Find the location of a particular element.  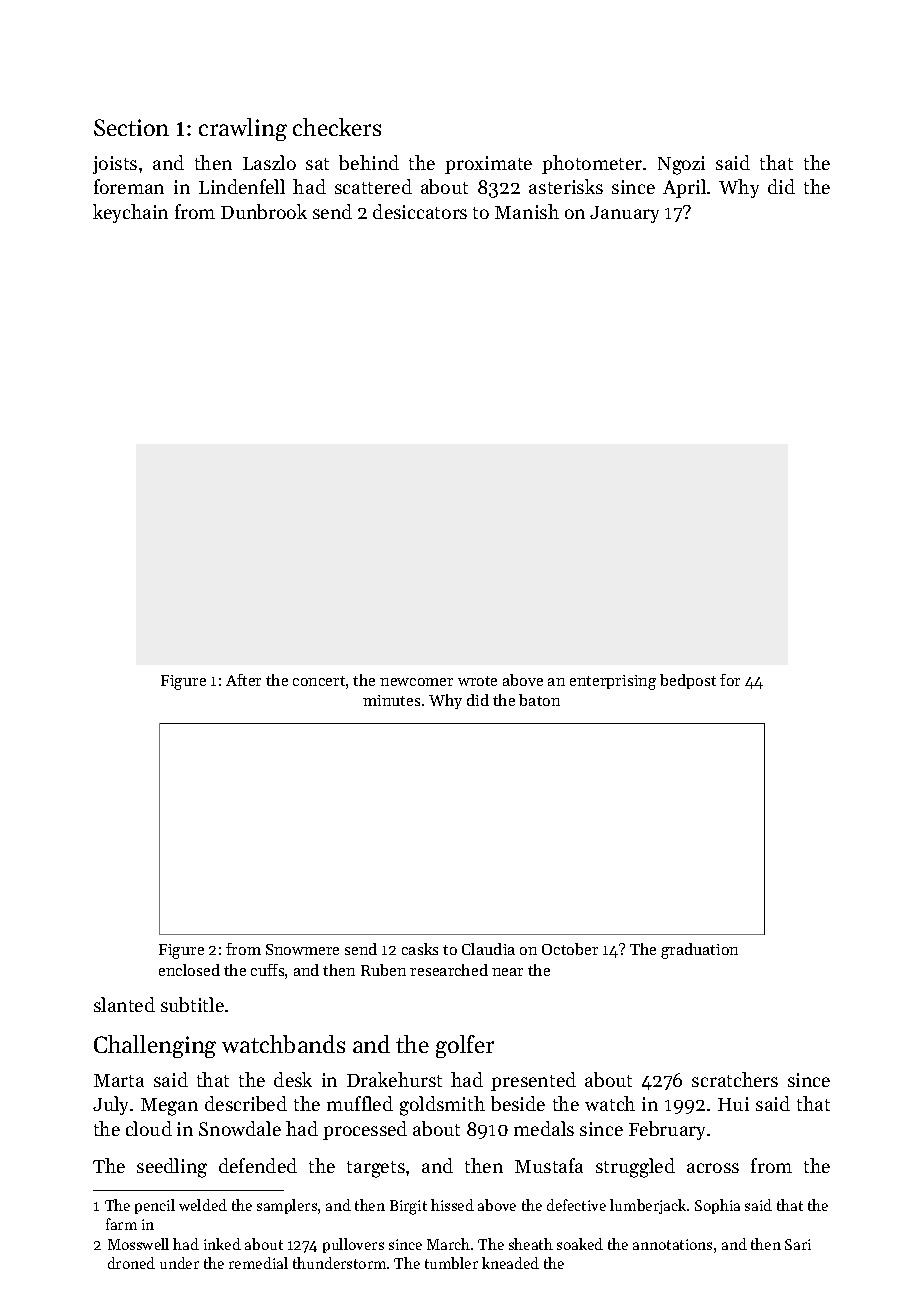

bedpost is located at coordinates (688, 681).
